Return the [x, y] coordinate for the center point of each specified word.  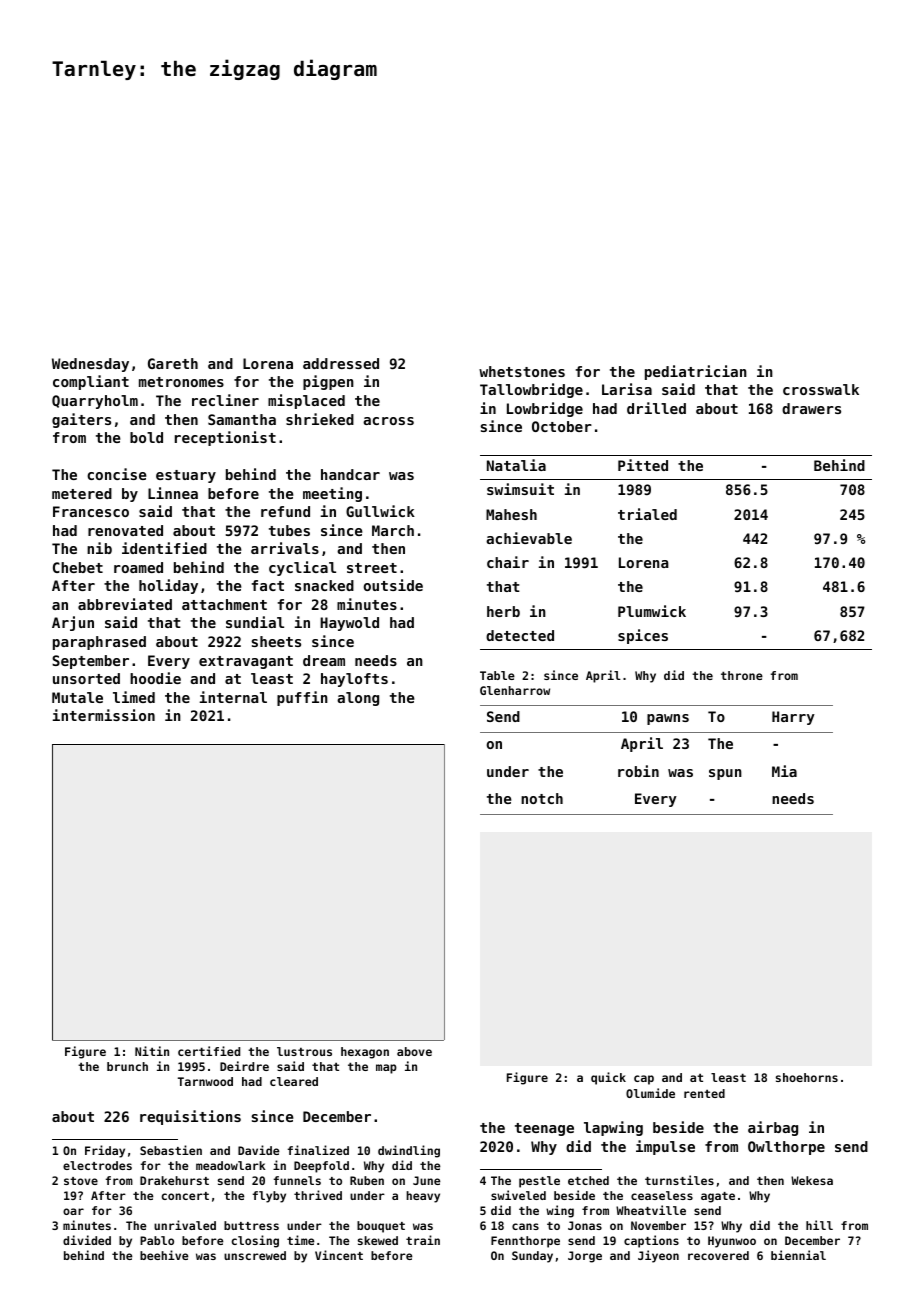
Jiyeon [658, 1256]
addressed [341, 363]
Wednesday [90, 365]
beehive [164, 1255]
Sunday [532, 1257]
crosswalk [821, 389]
